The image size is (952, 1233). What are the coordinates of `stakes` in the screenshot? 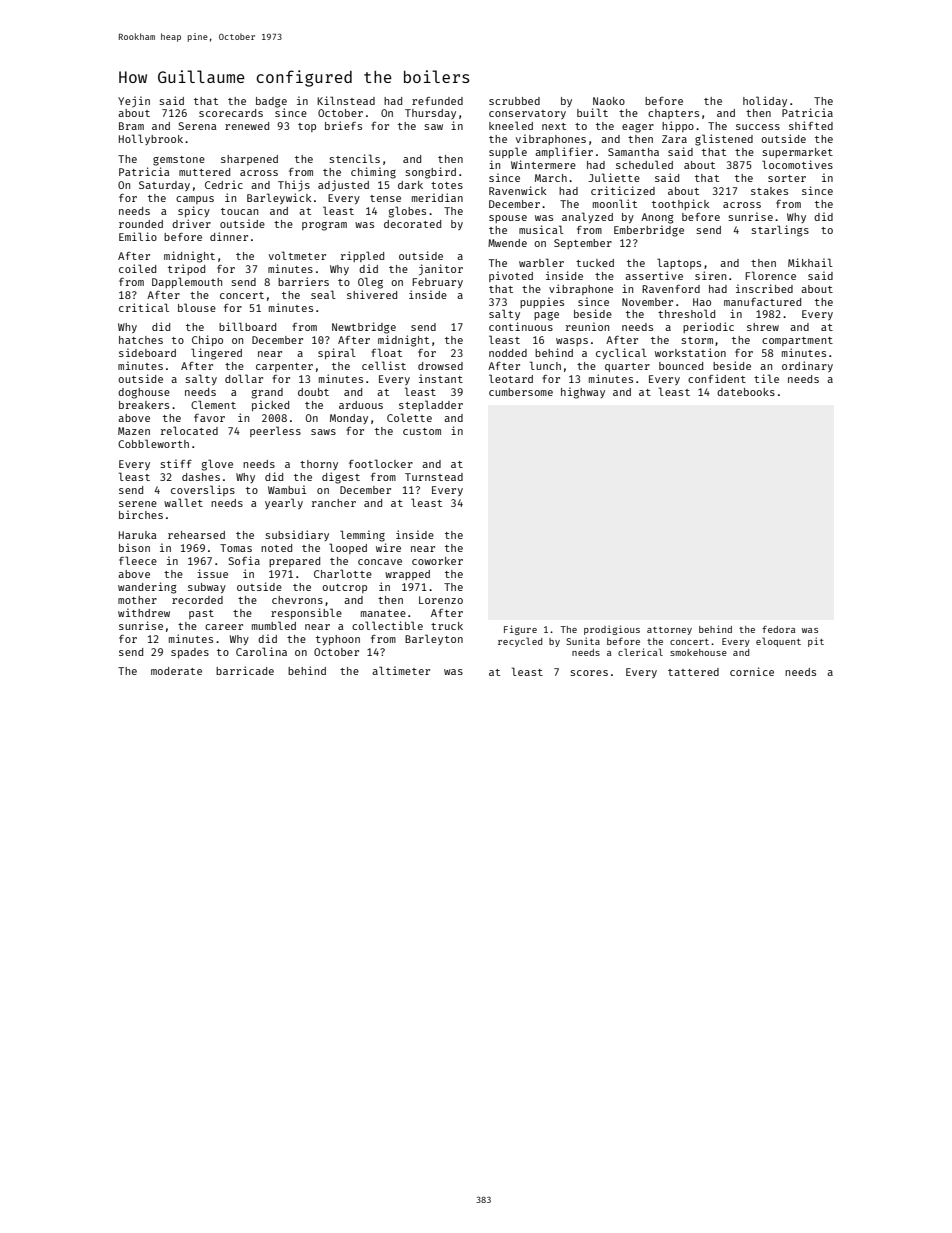 It's located at (769, 191).
